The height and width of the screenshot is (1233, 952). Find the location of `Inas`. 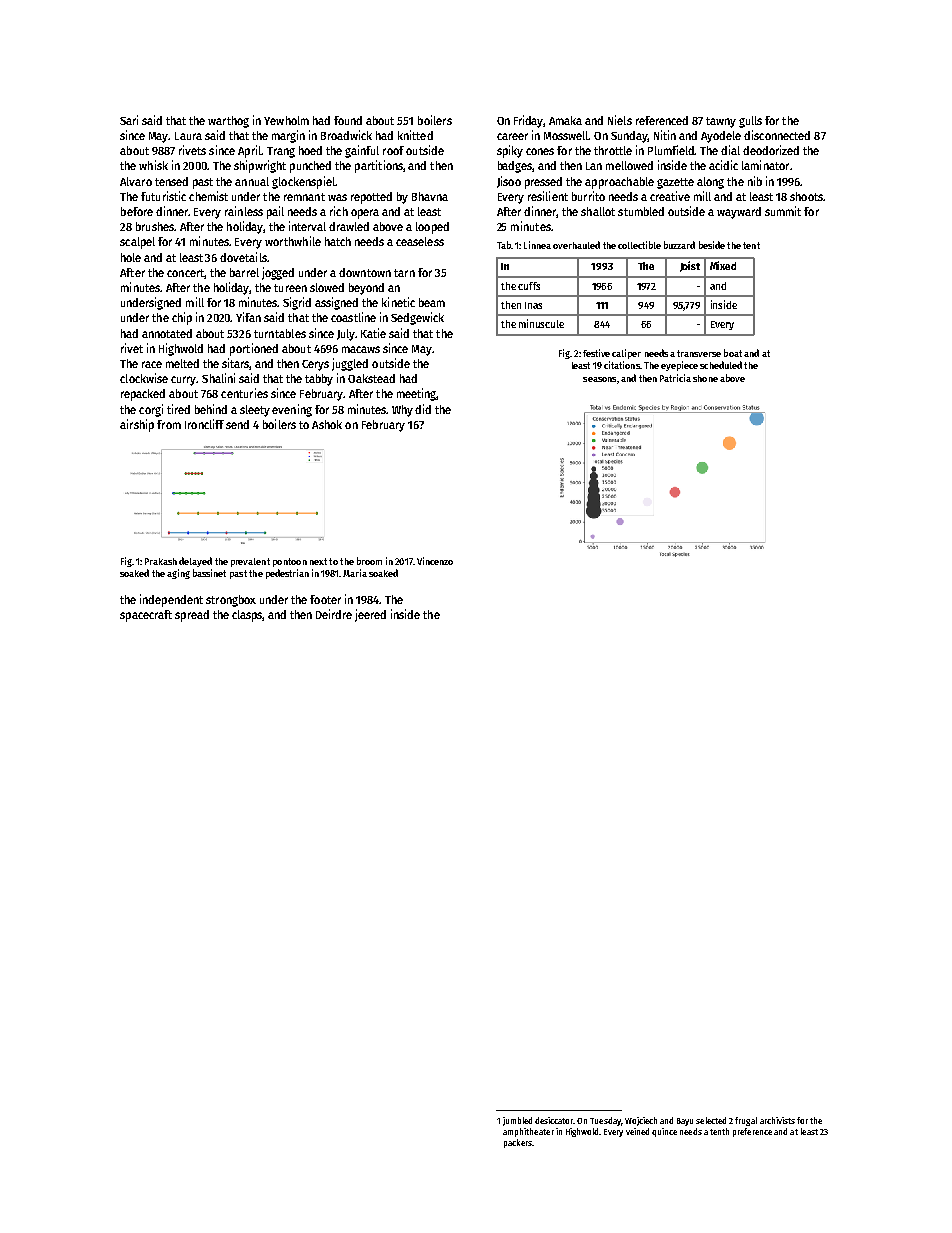

Inas is located at coordinates (533, 305).
